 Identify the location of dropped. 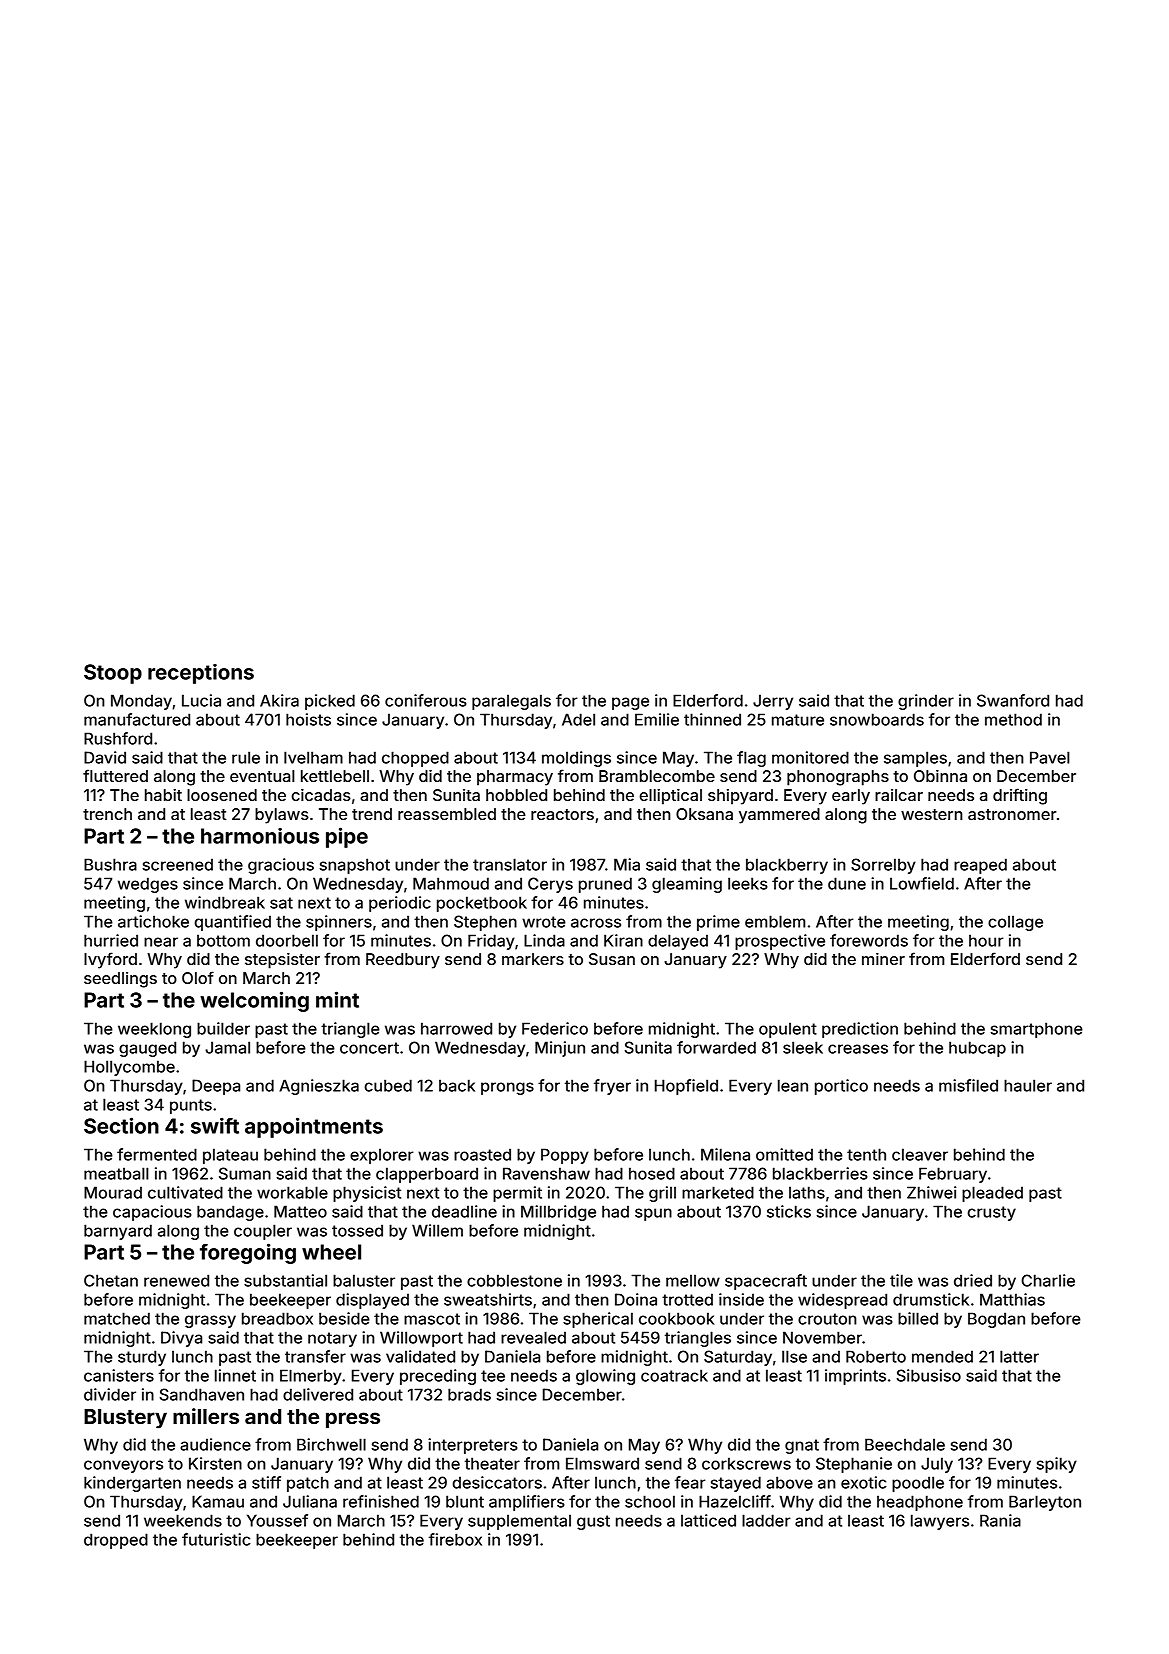
(116, 1541).
